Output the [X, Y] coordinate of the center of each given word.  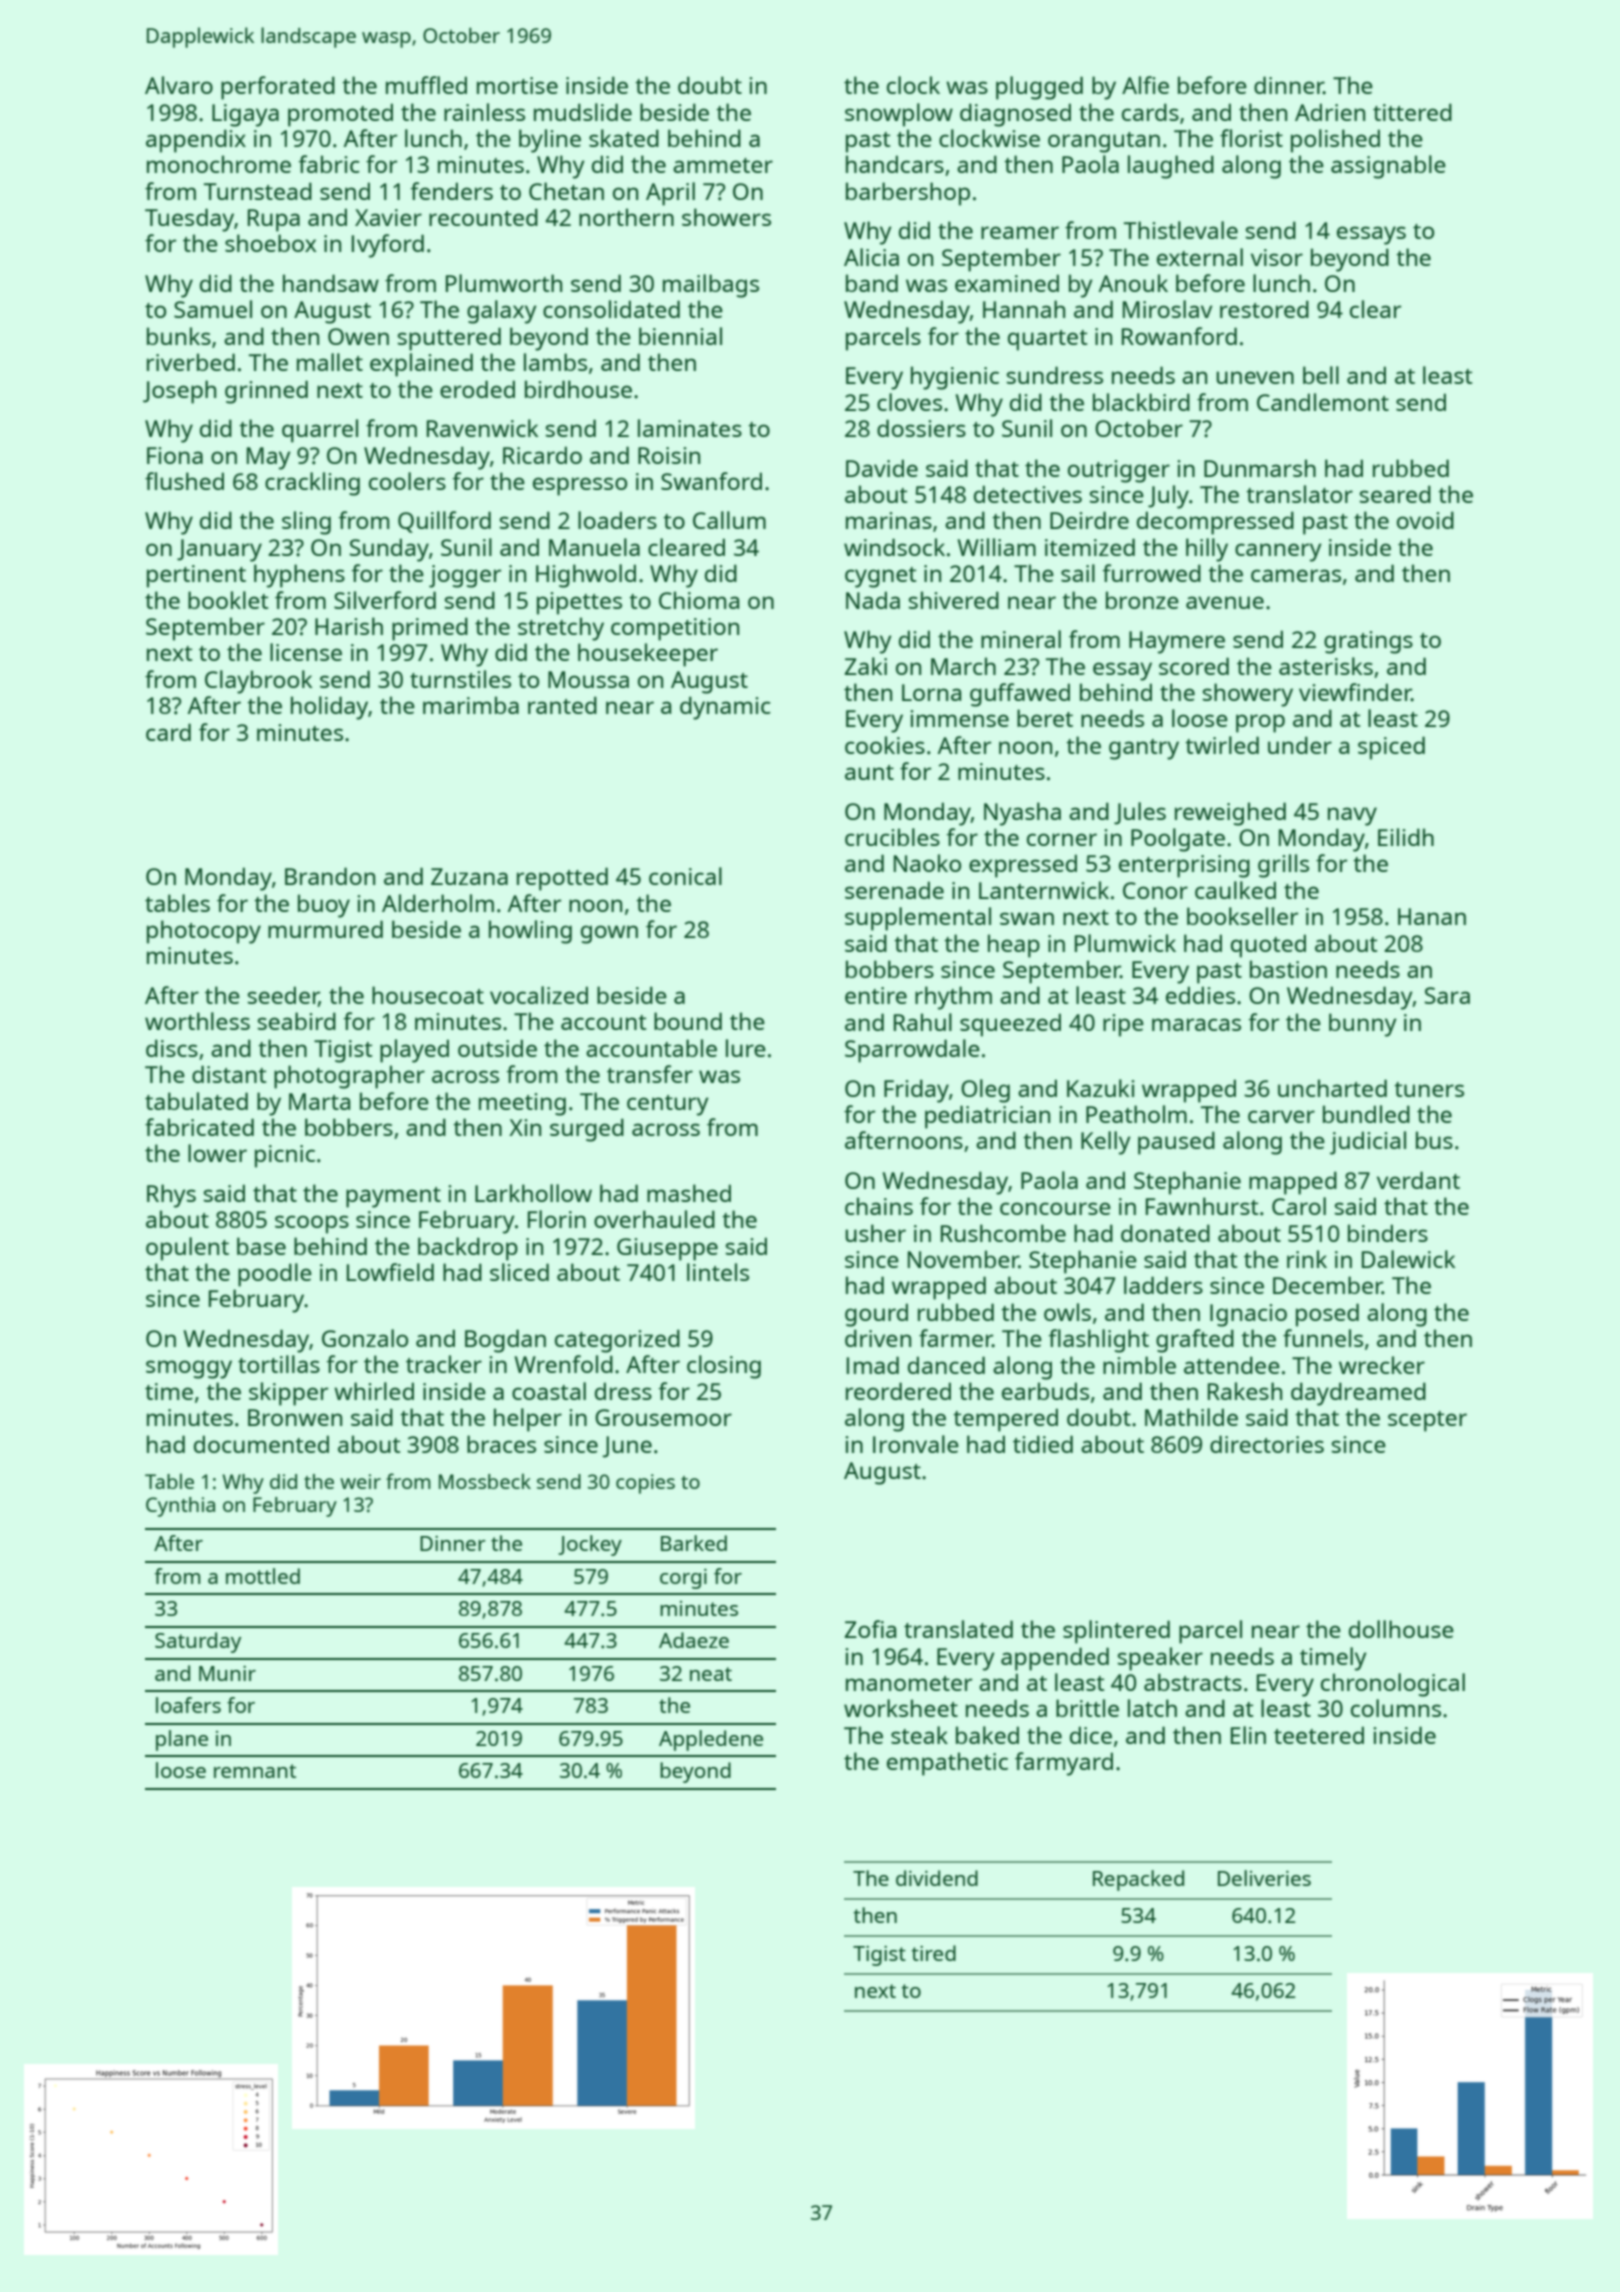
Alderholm [438, 903]
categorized [617, 1341]
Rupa [274, 220]
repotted [562, 879]
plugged [1039, 88]
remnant [255, 1771]
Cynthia [180, 1507]
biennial [680, 336]
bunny [1363, 1025]
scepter [1427, 1421]
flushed [184, 481]
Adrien [1330, 112]
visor [1277, 257]
